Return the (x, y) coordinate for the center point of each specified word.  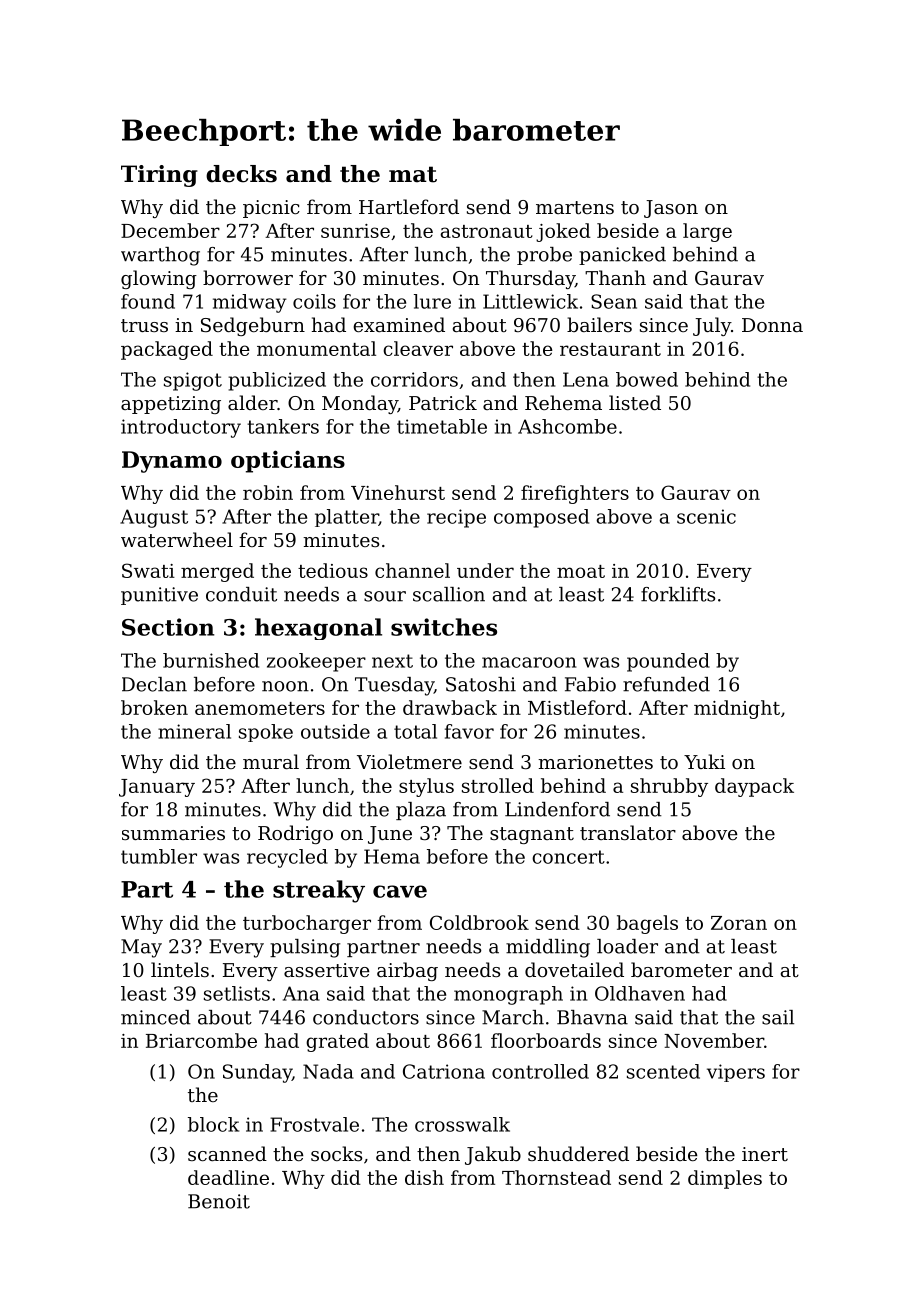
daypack (754, 787)
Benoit (219, 1201)
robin (268, 492)
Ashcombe (567, 426)
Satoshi (481, 684)
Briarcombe (201, 1040)
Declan (154, 684)
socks (336, 1153)
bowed (647, 379)
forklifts (678, 594)
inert (765, 1154)
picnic (271, 209)
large (707, 232)
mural (271, 761)
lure (432, 301)
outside (335, 731)
